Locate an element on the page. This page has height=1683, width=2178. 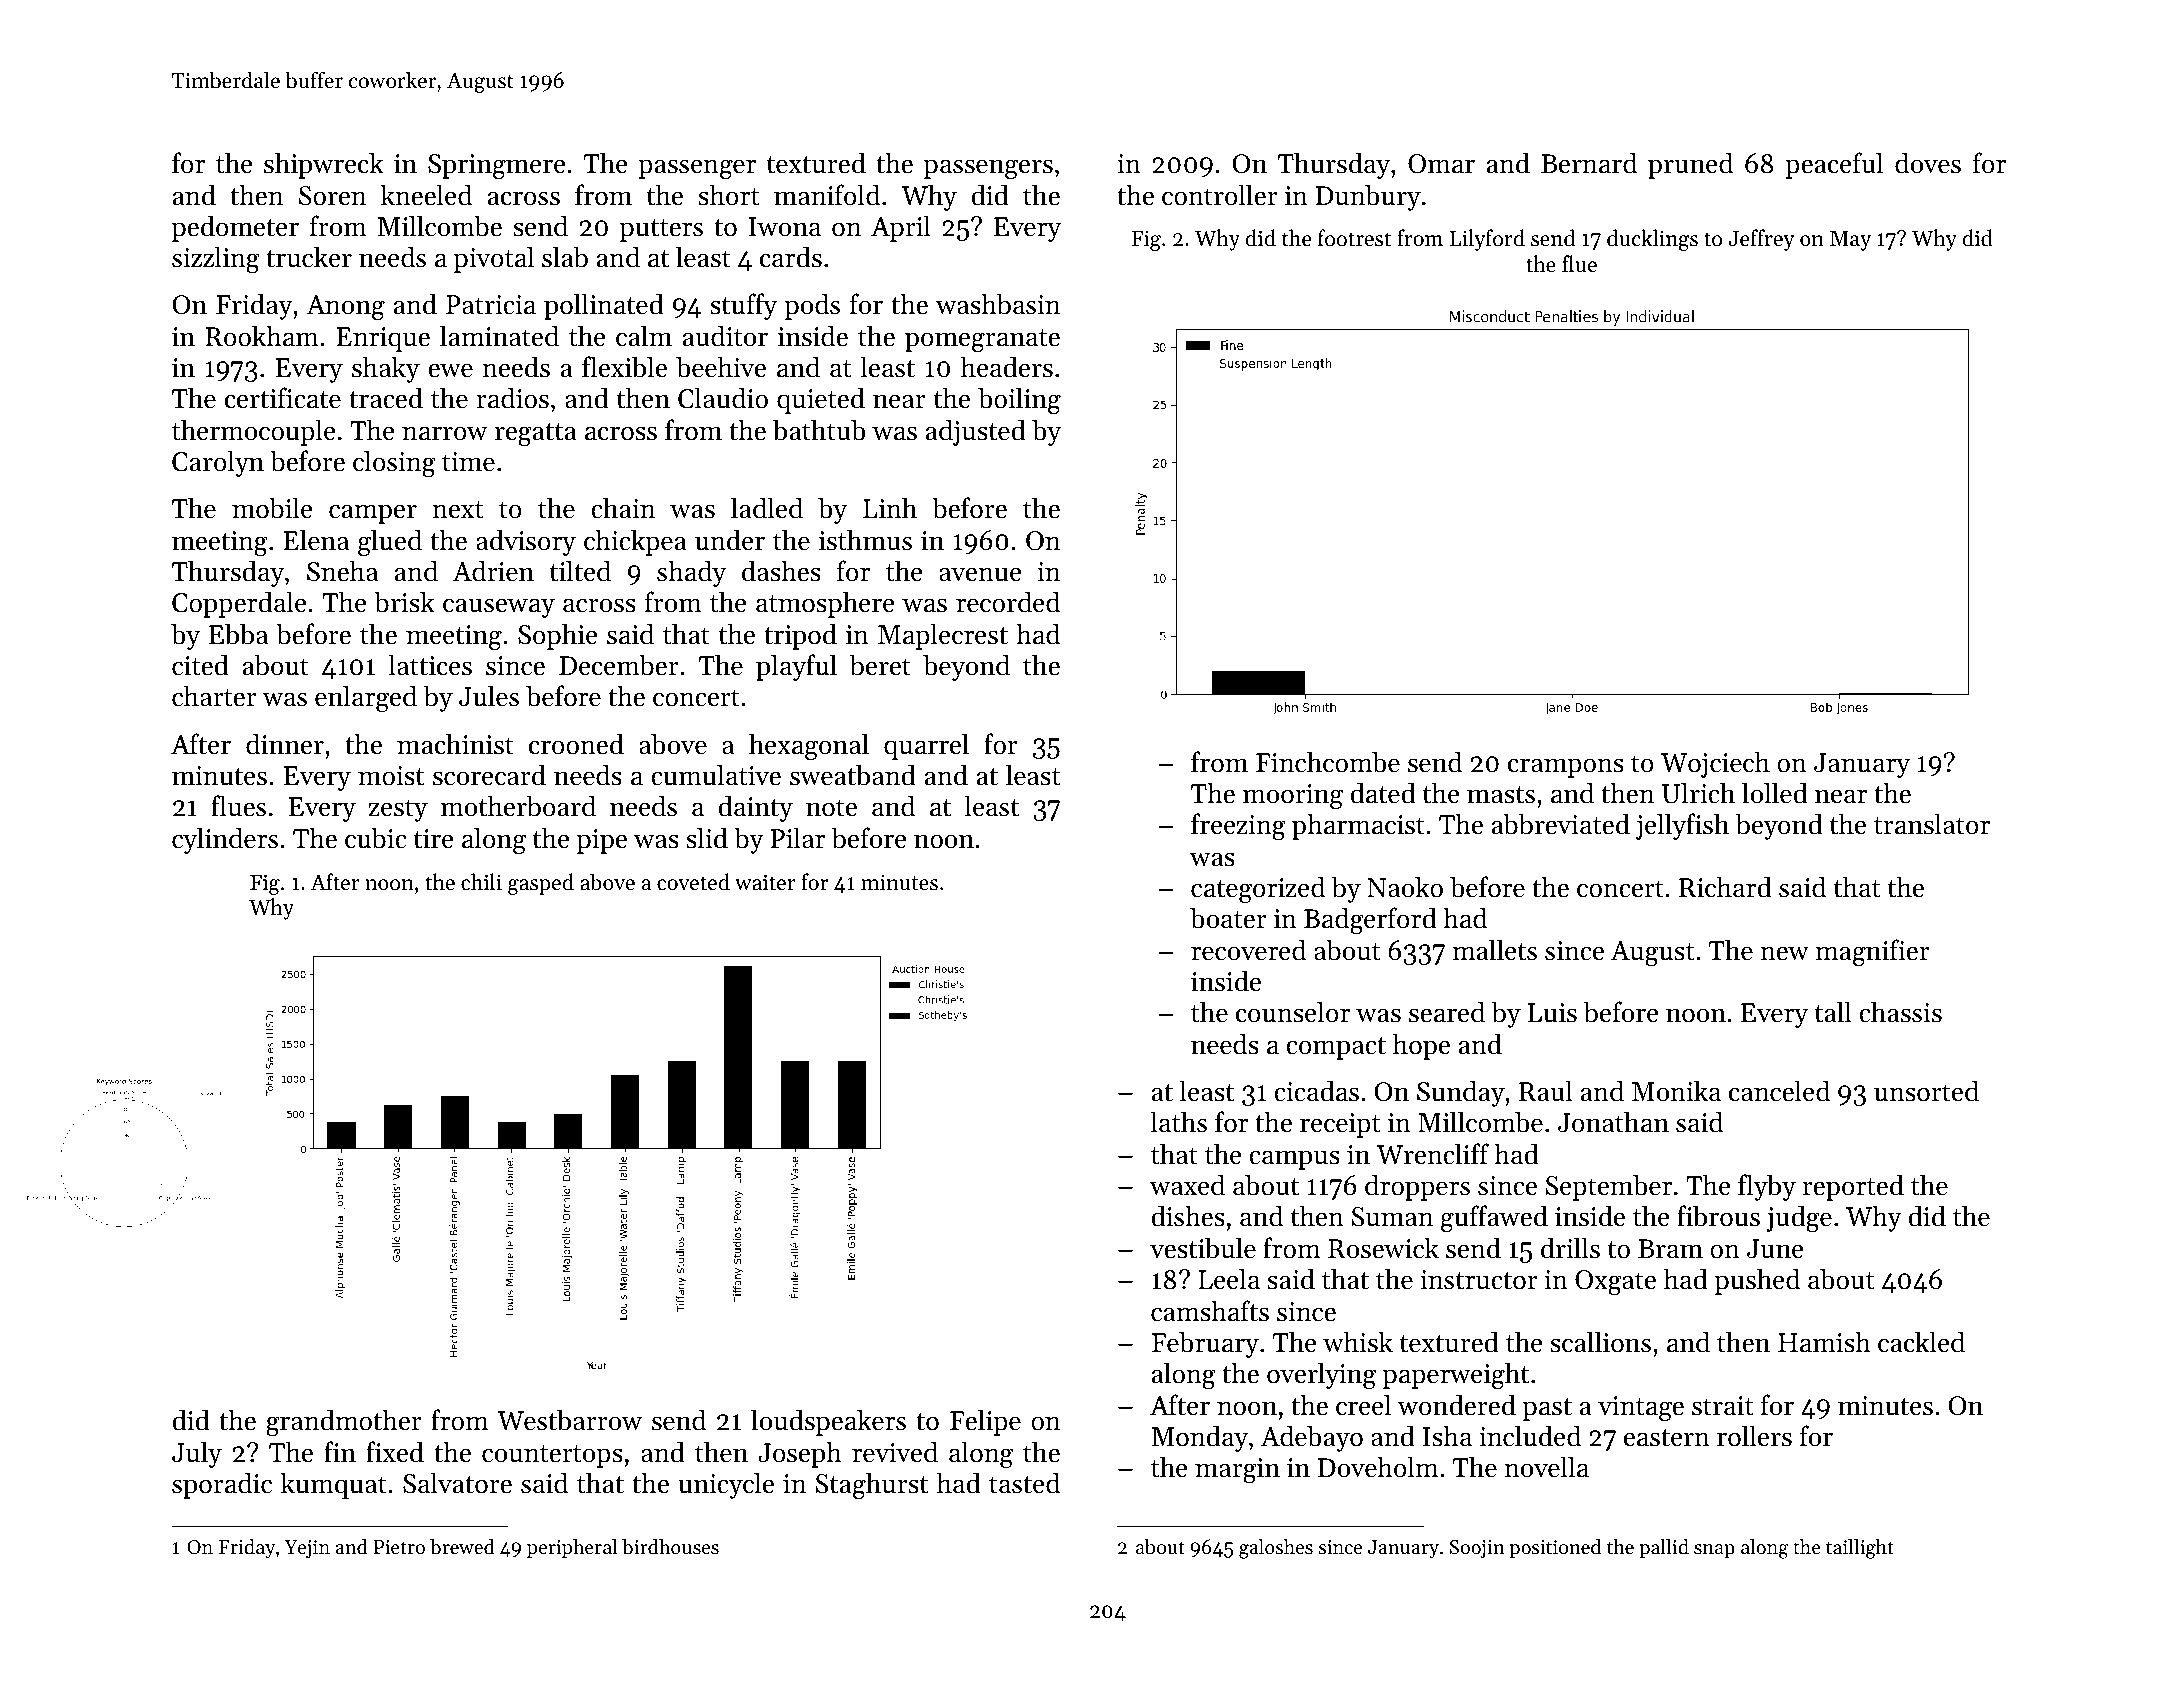
Springmere is located at coordinates (497, 167).
